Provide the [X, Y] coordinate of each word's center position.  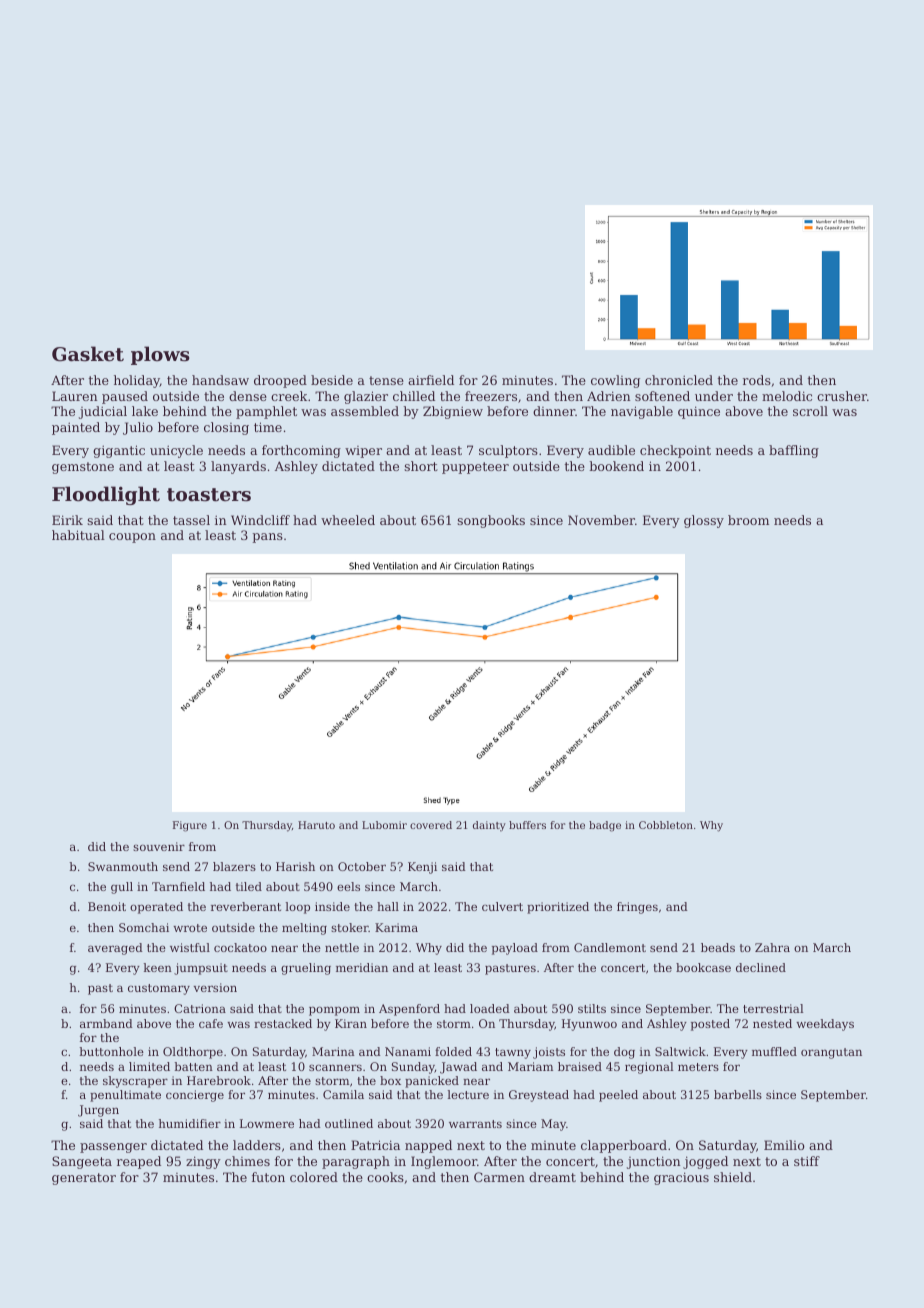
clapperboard [624, 1146]
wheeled [348, 520]
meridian [362, 967]
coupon [132, 538]
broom [748, 520]
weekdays [825, 1025]
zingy [203, 1162]
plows [160, 355]
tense [386, 380]
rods [757, 380]
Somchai [144, 927]
